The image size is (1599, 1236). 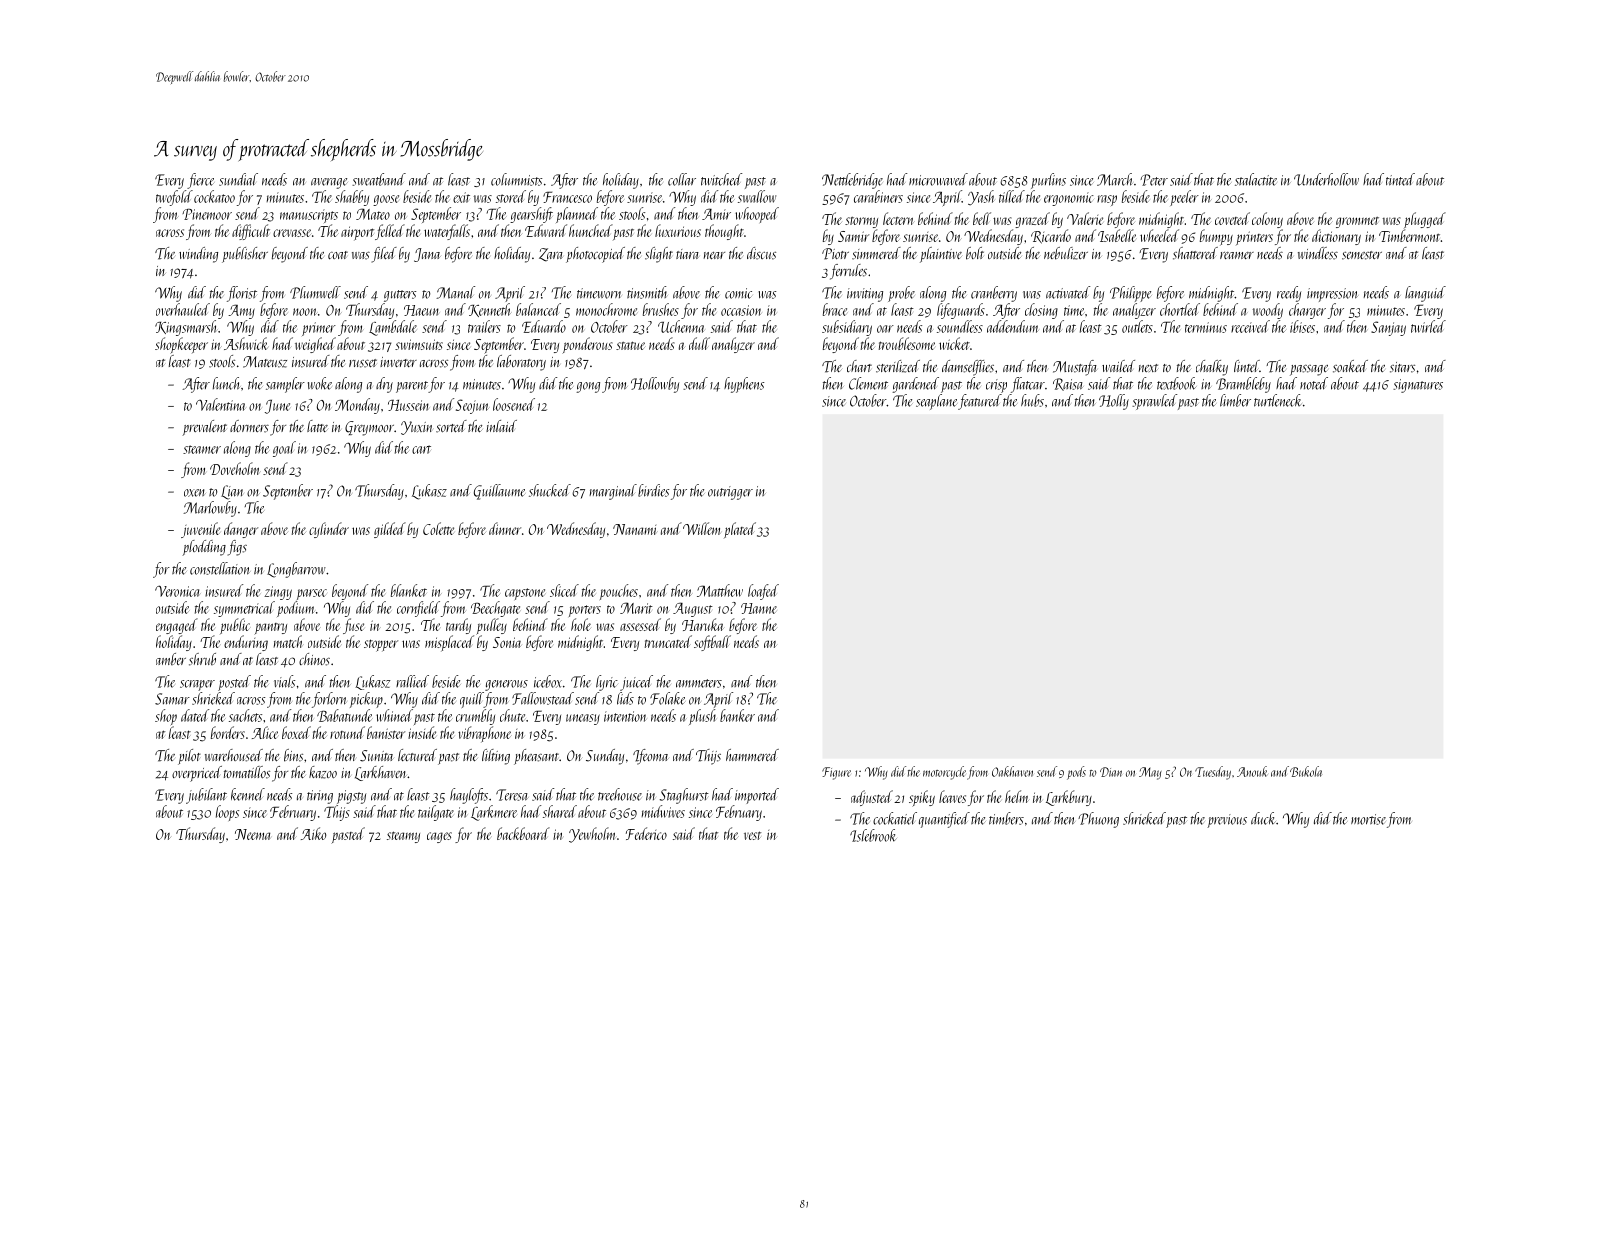 I want to click on Larkhaven, so click(x=381, y=773).
